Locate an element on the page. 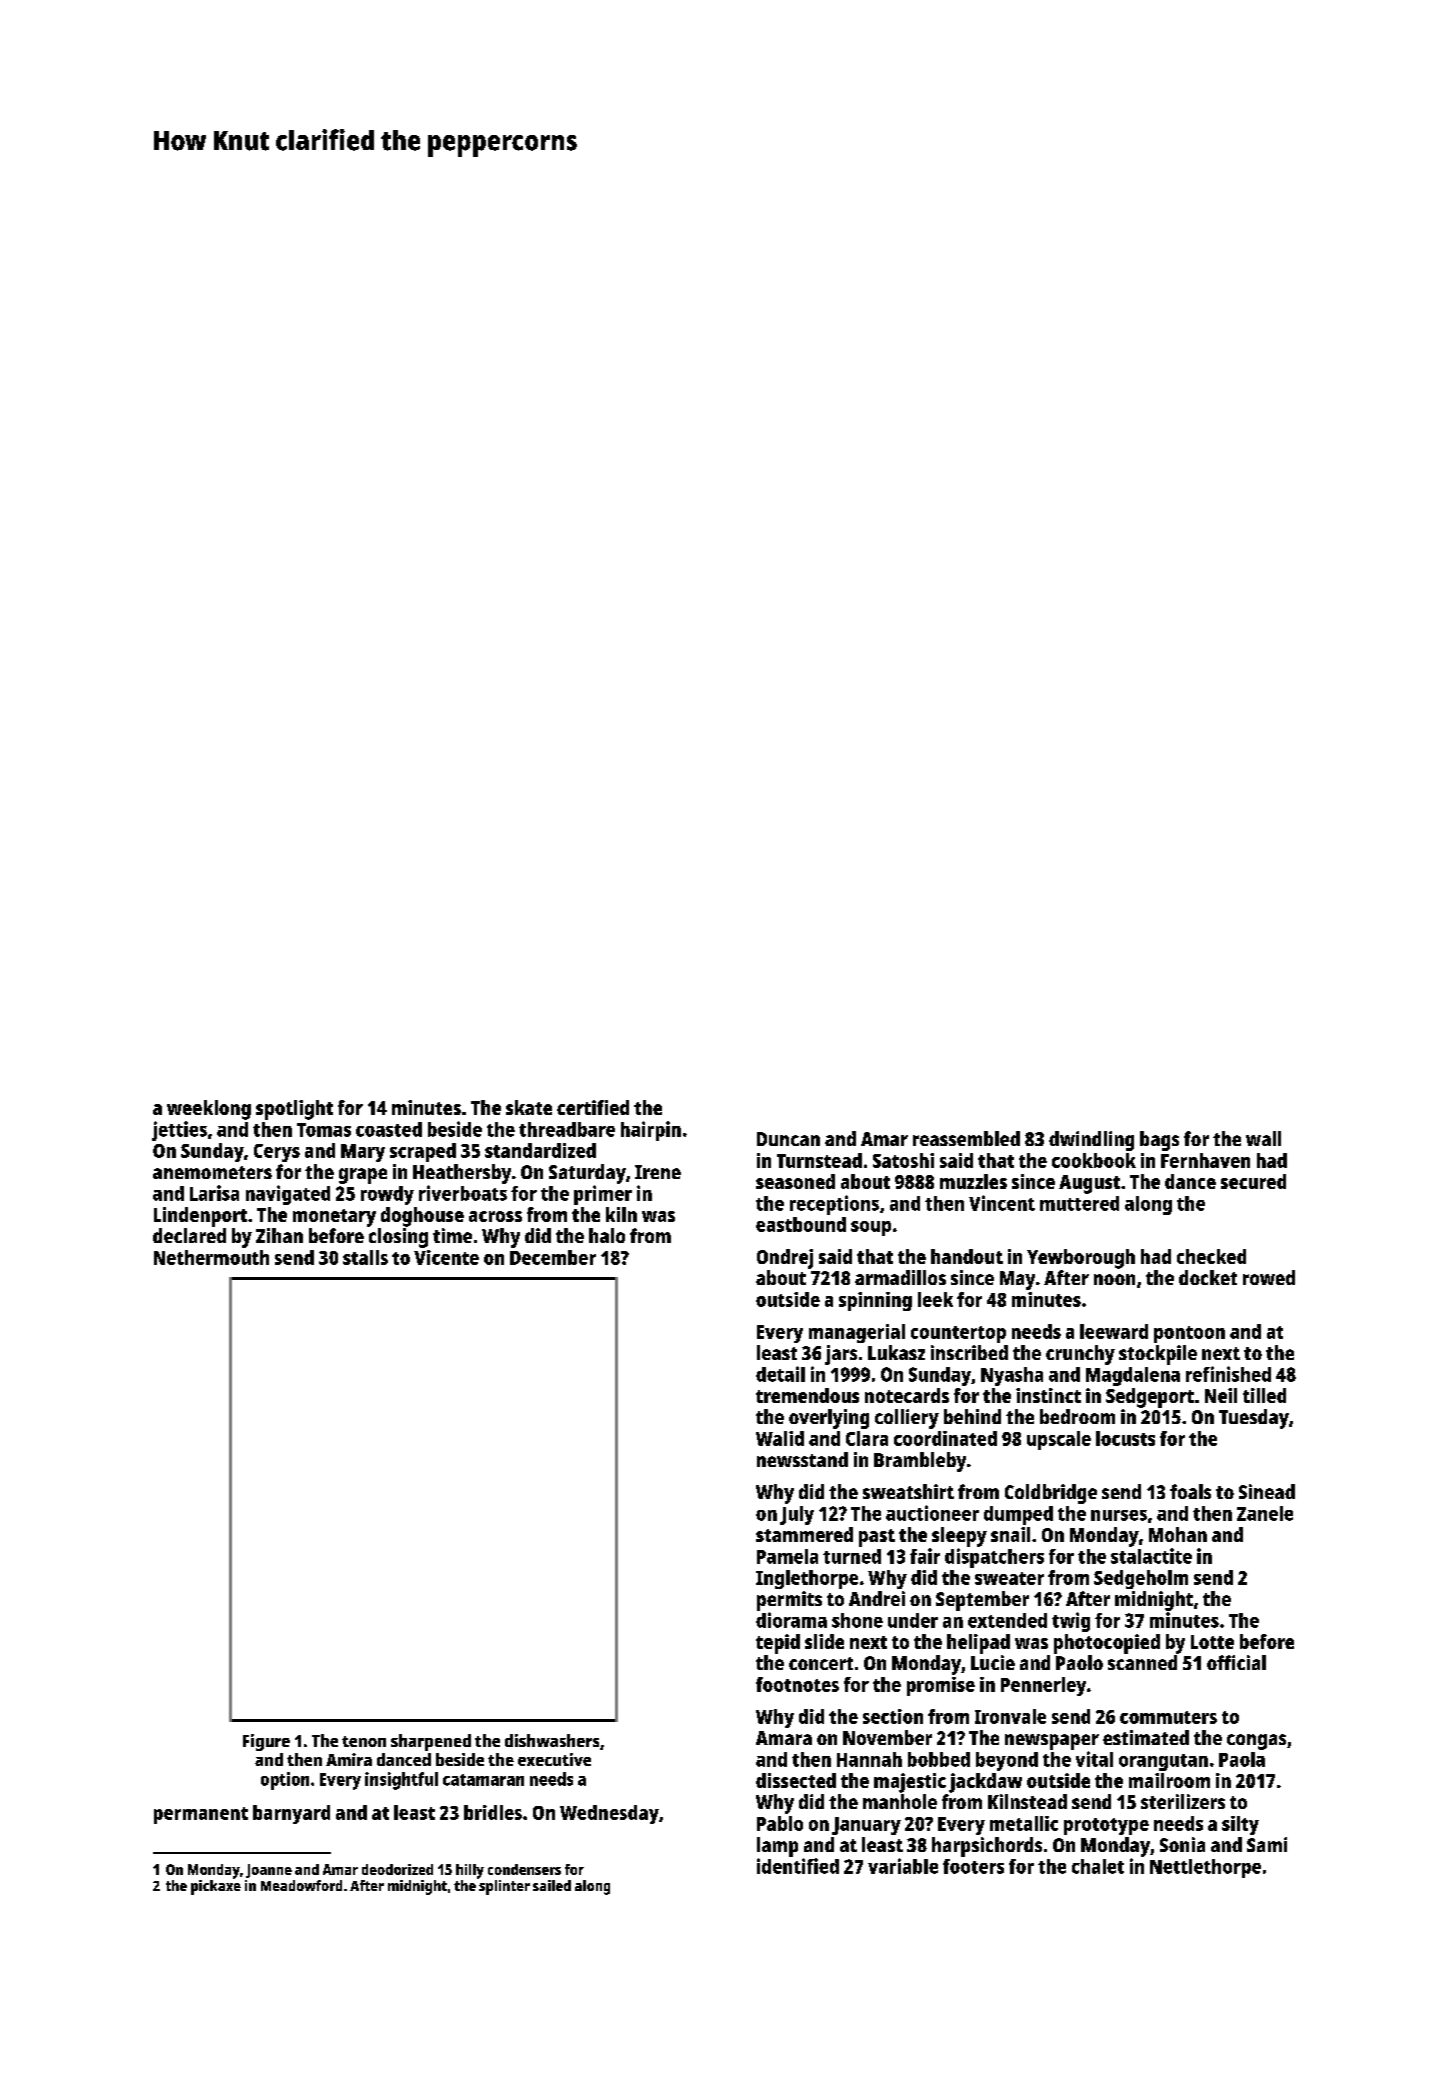 This document has height=2100, width=1450. dwindling is located at coordinates (1091, 1141).
